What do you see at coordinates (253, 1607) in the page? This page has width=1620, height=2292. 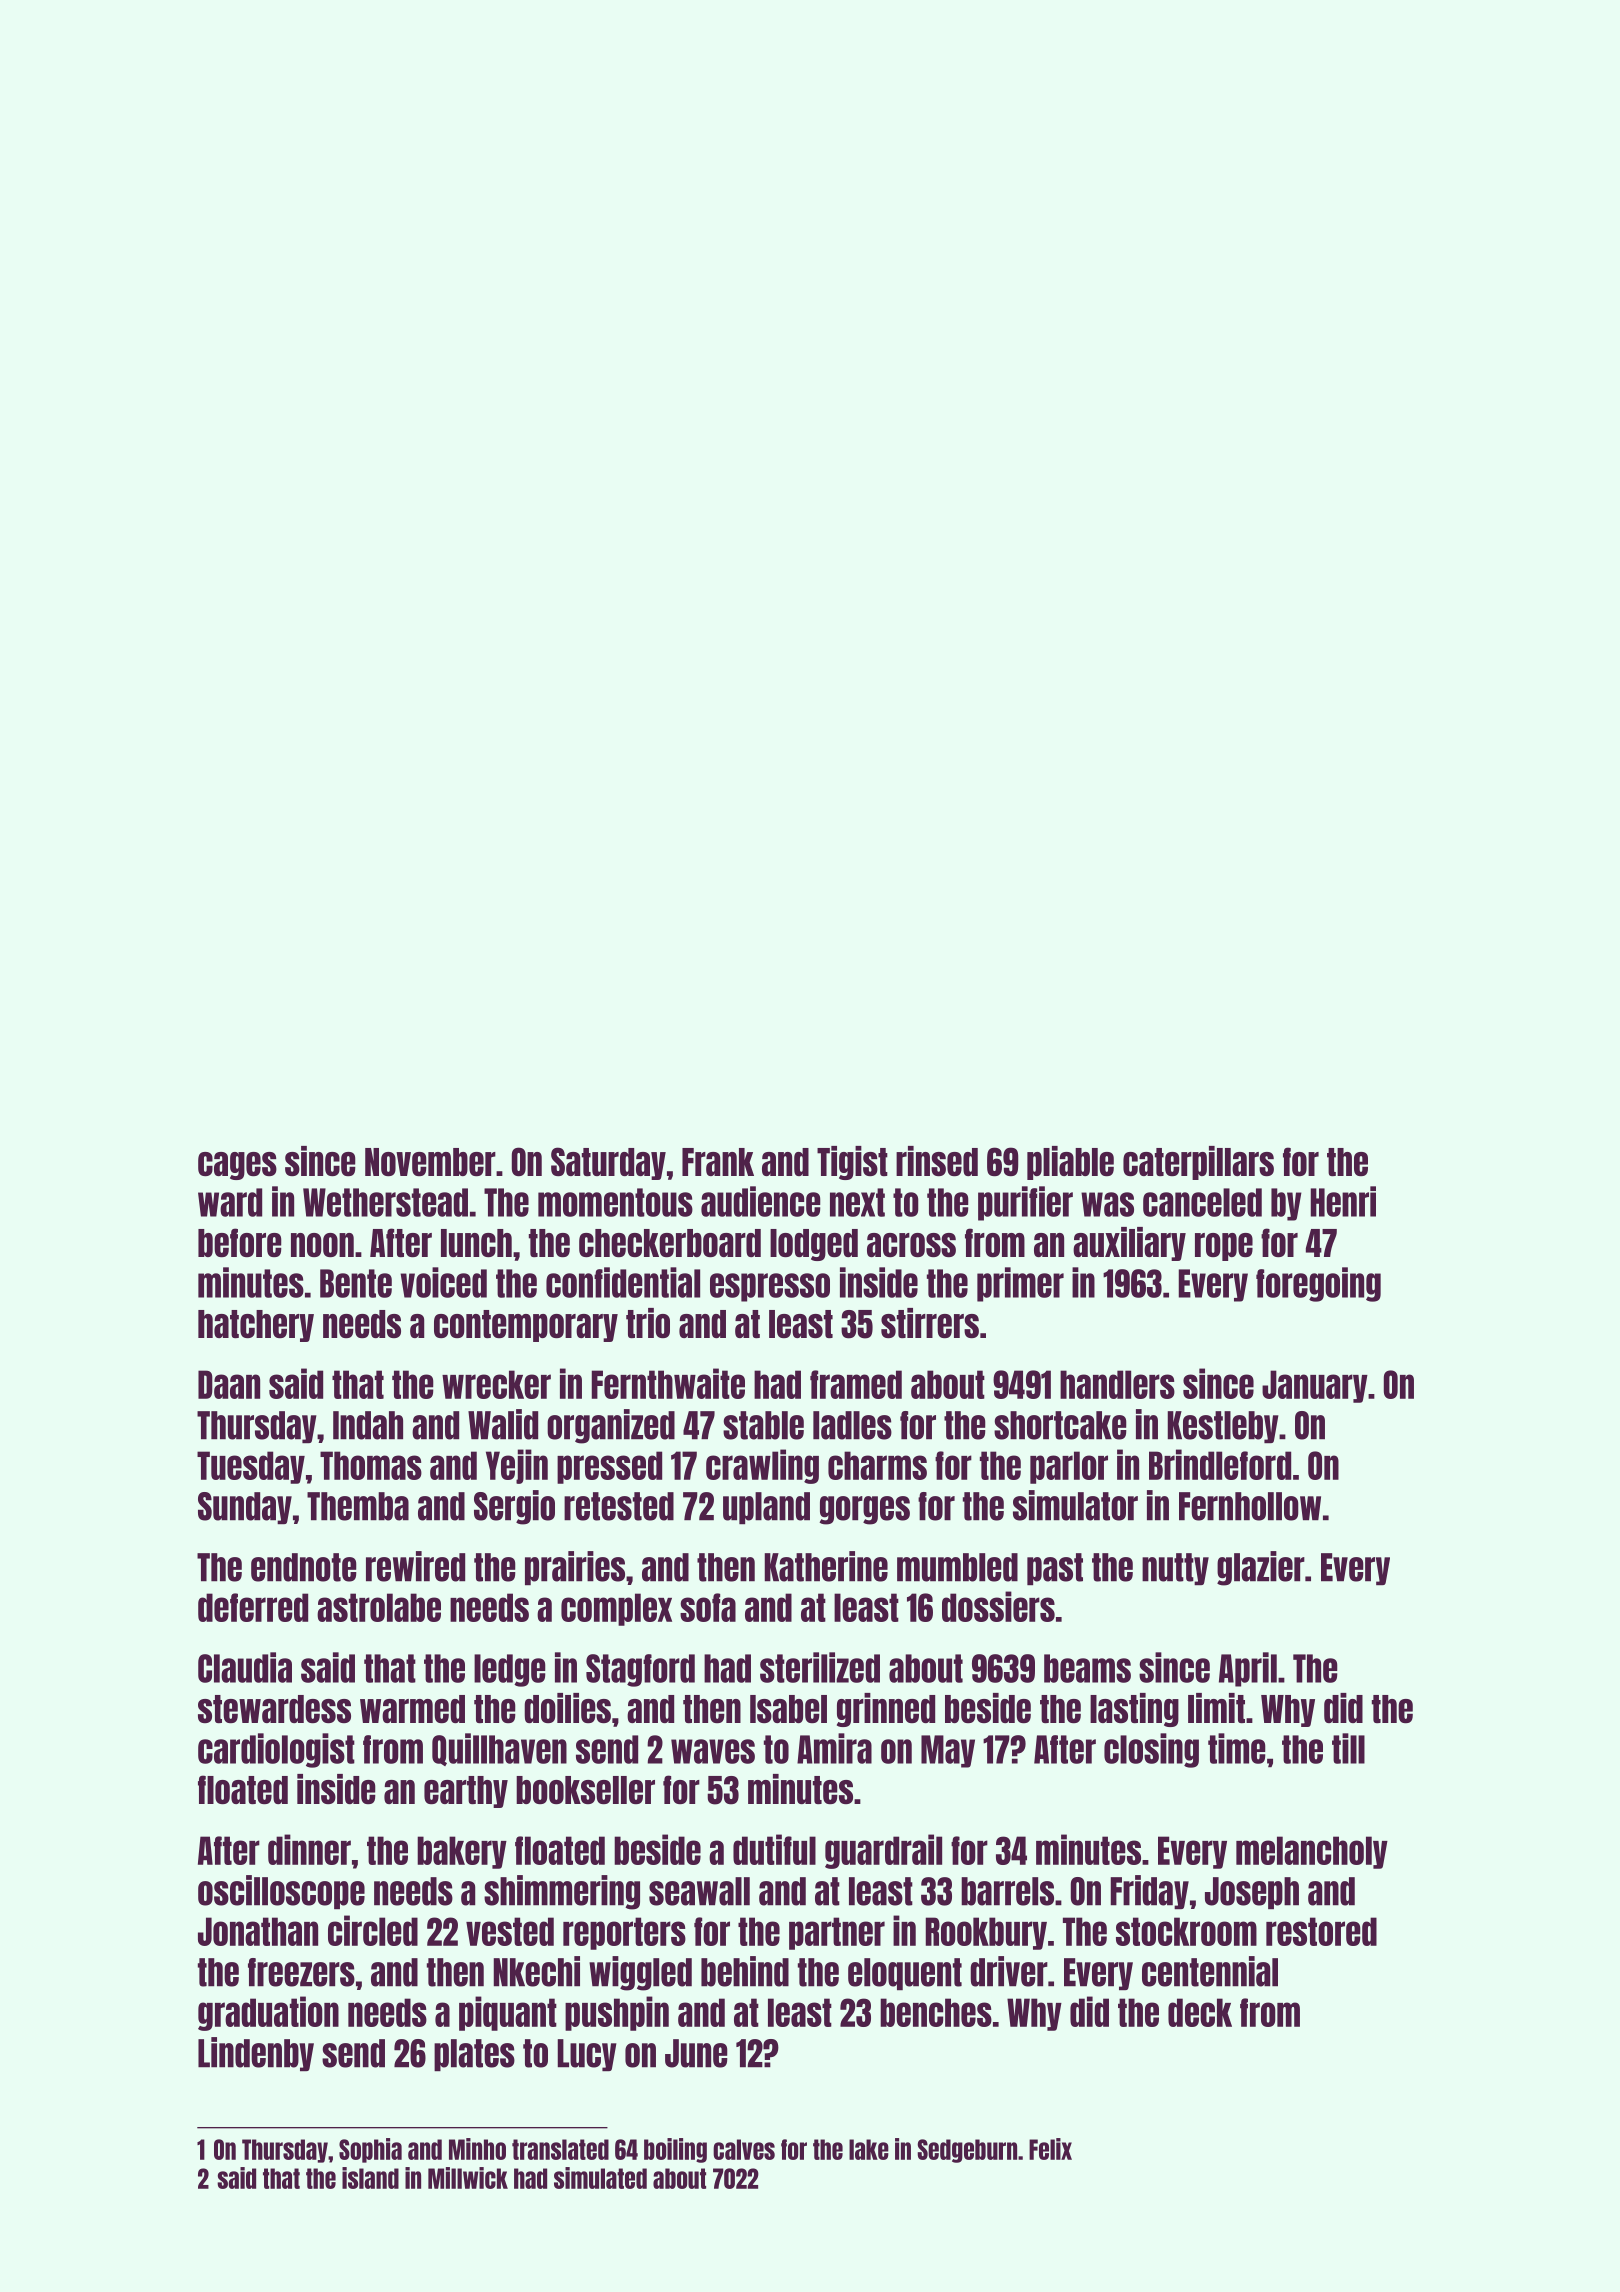 I see `deferred` at bounding box center [253, 1607].
